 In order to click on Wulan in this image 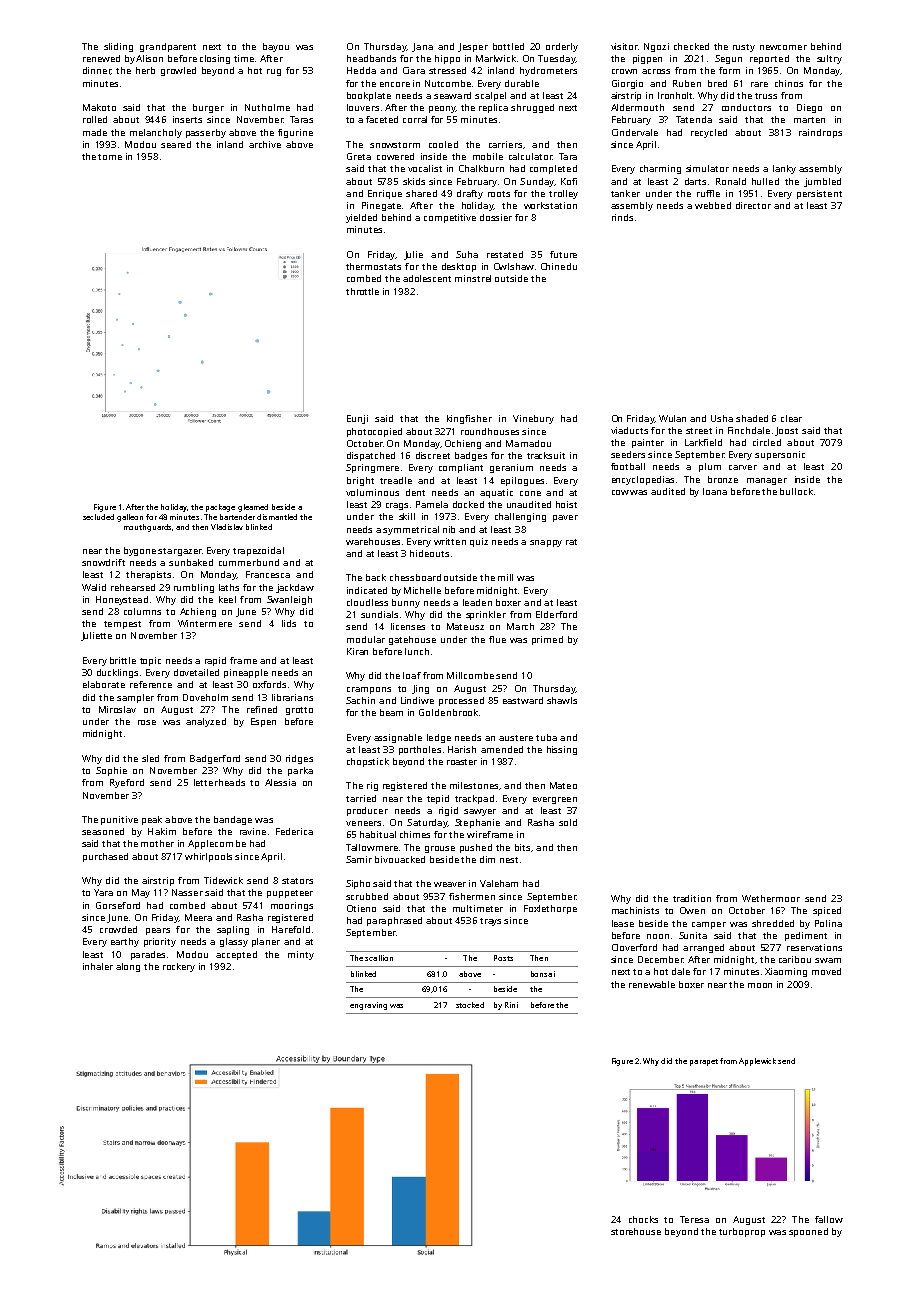, I will do `click(672, 418)`.
